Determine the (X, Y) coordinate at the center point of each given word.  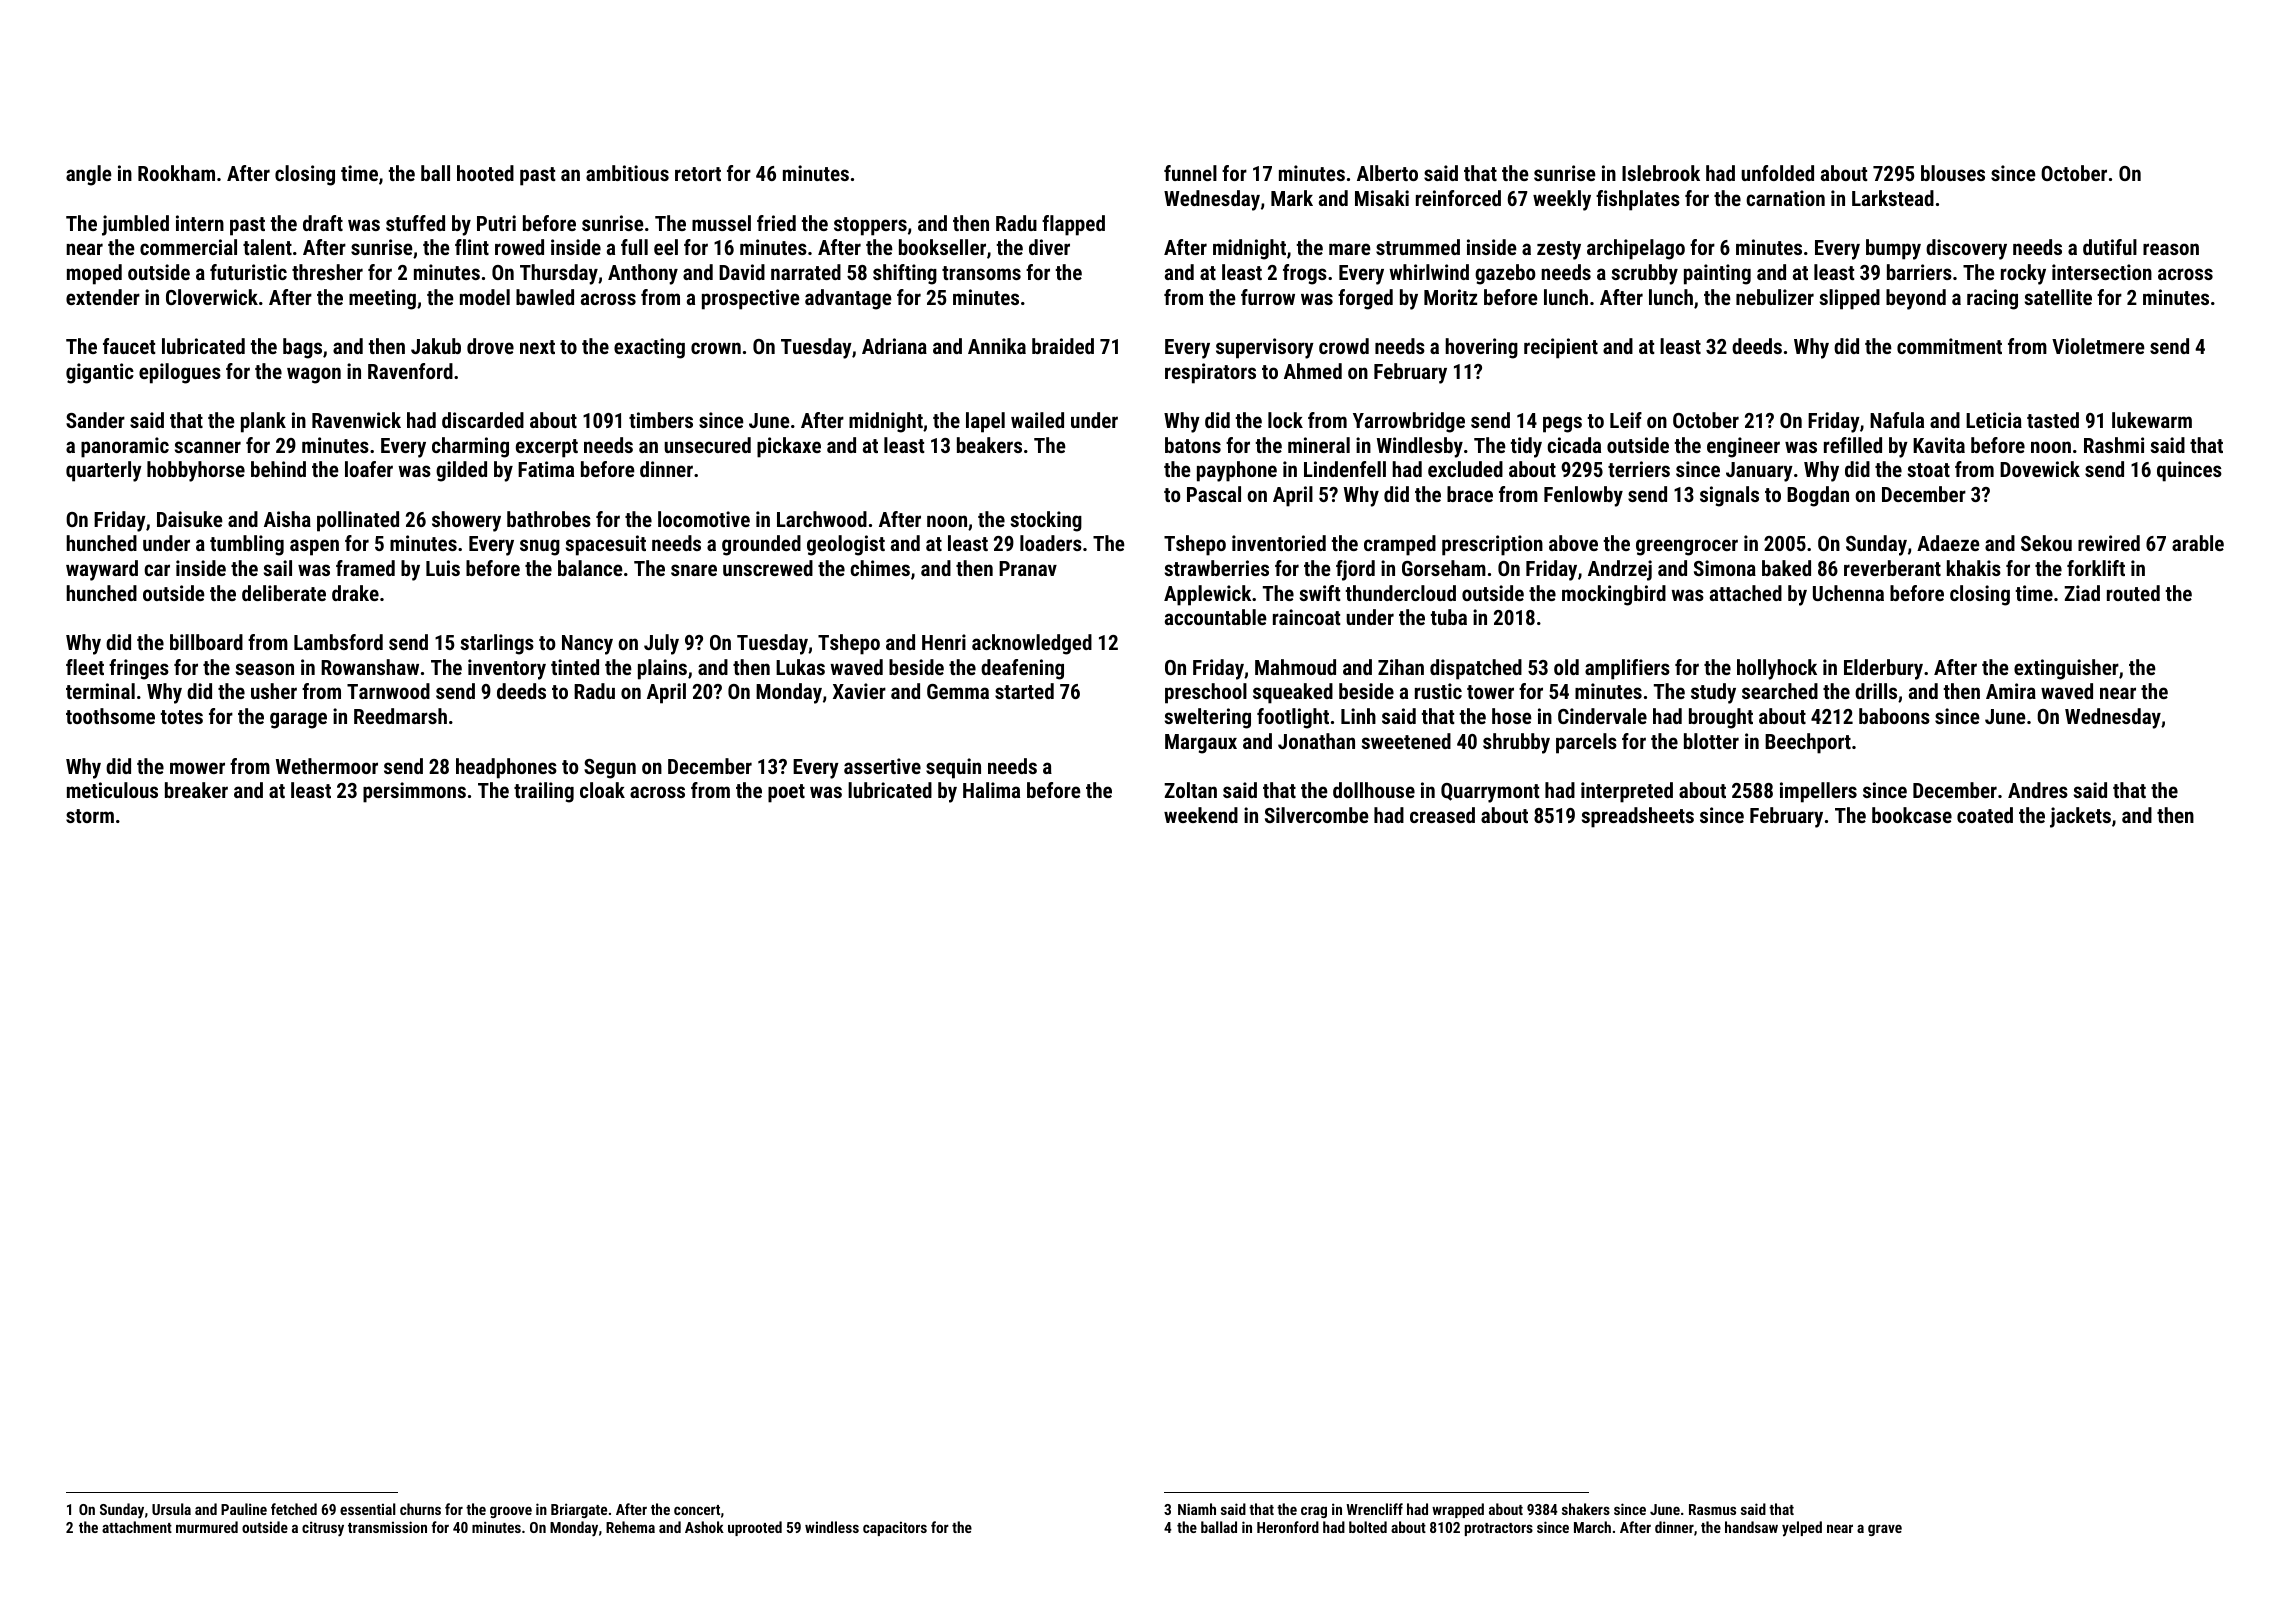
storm (90, 816)
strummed (1418, 247)
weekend (1201, 815)
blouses (1953, 173)
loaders (1051, 543)
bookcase (1912, 815)
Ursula (171, 1509)
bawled (545, 297)
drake (355, 593)
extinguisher (2066, 669)
